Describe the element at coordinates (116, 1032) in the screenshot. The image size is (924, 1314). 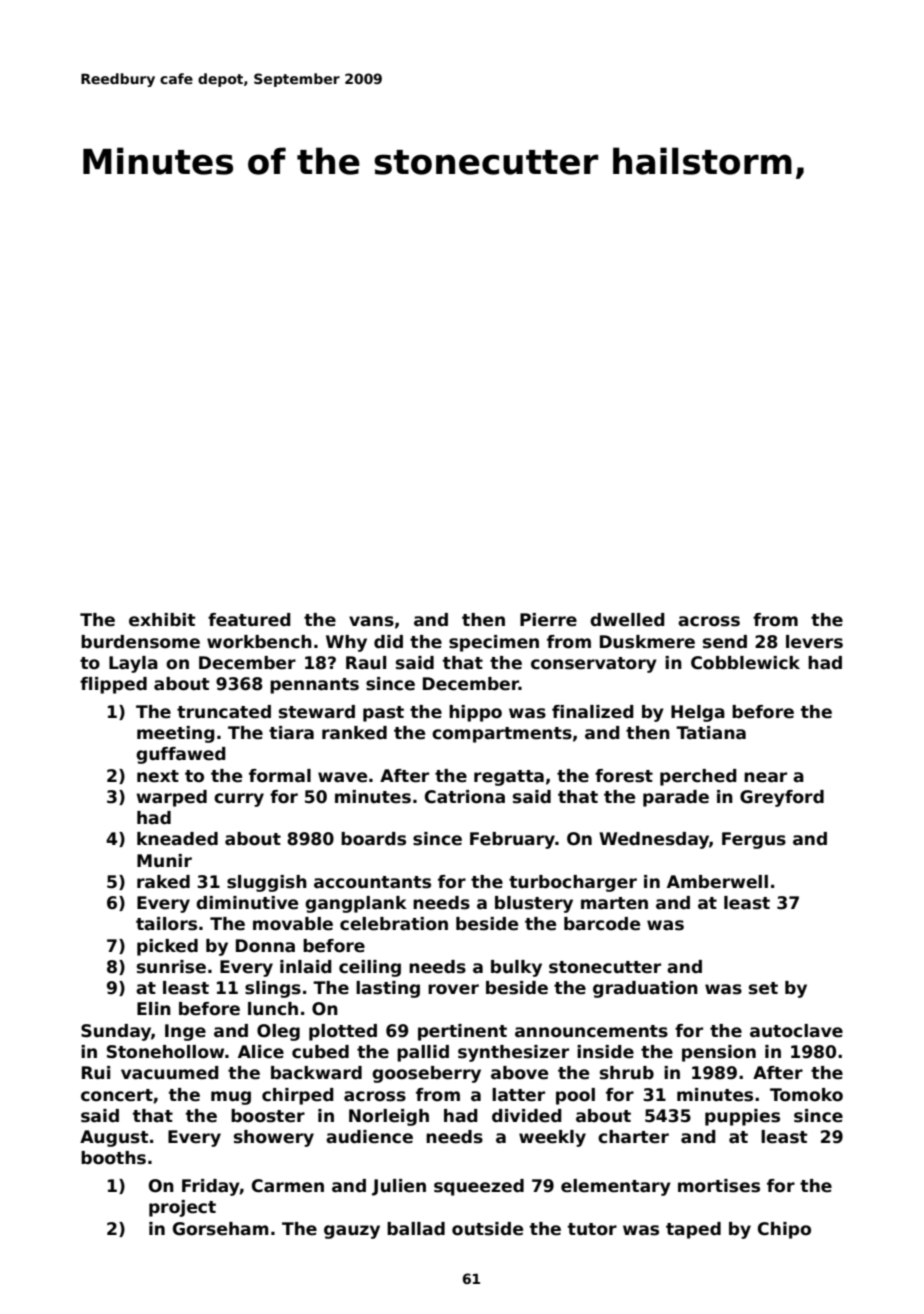
I see `Sunday` at that location.
